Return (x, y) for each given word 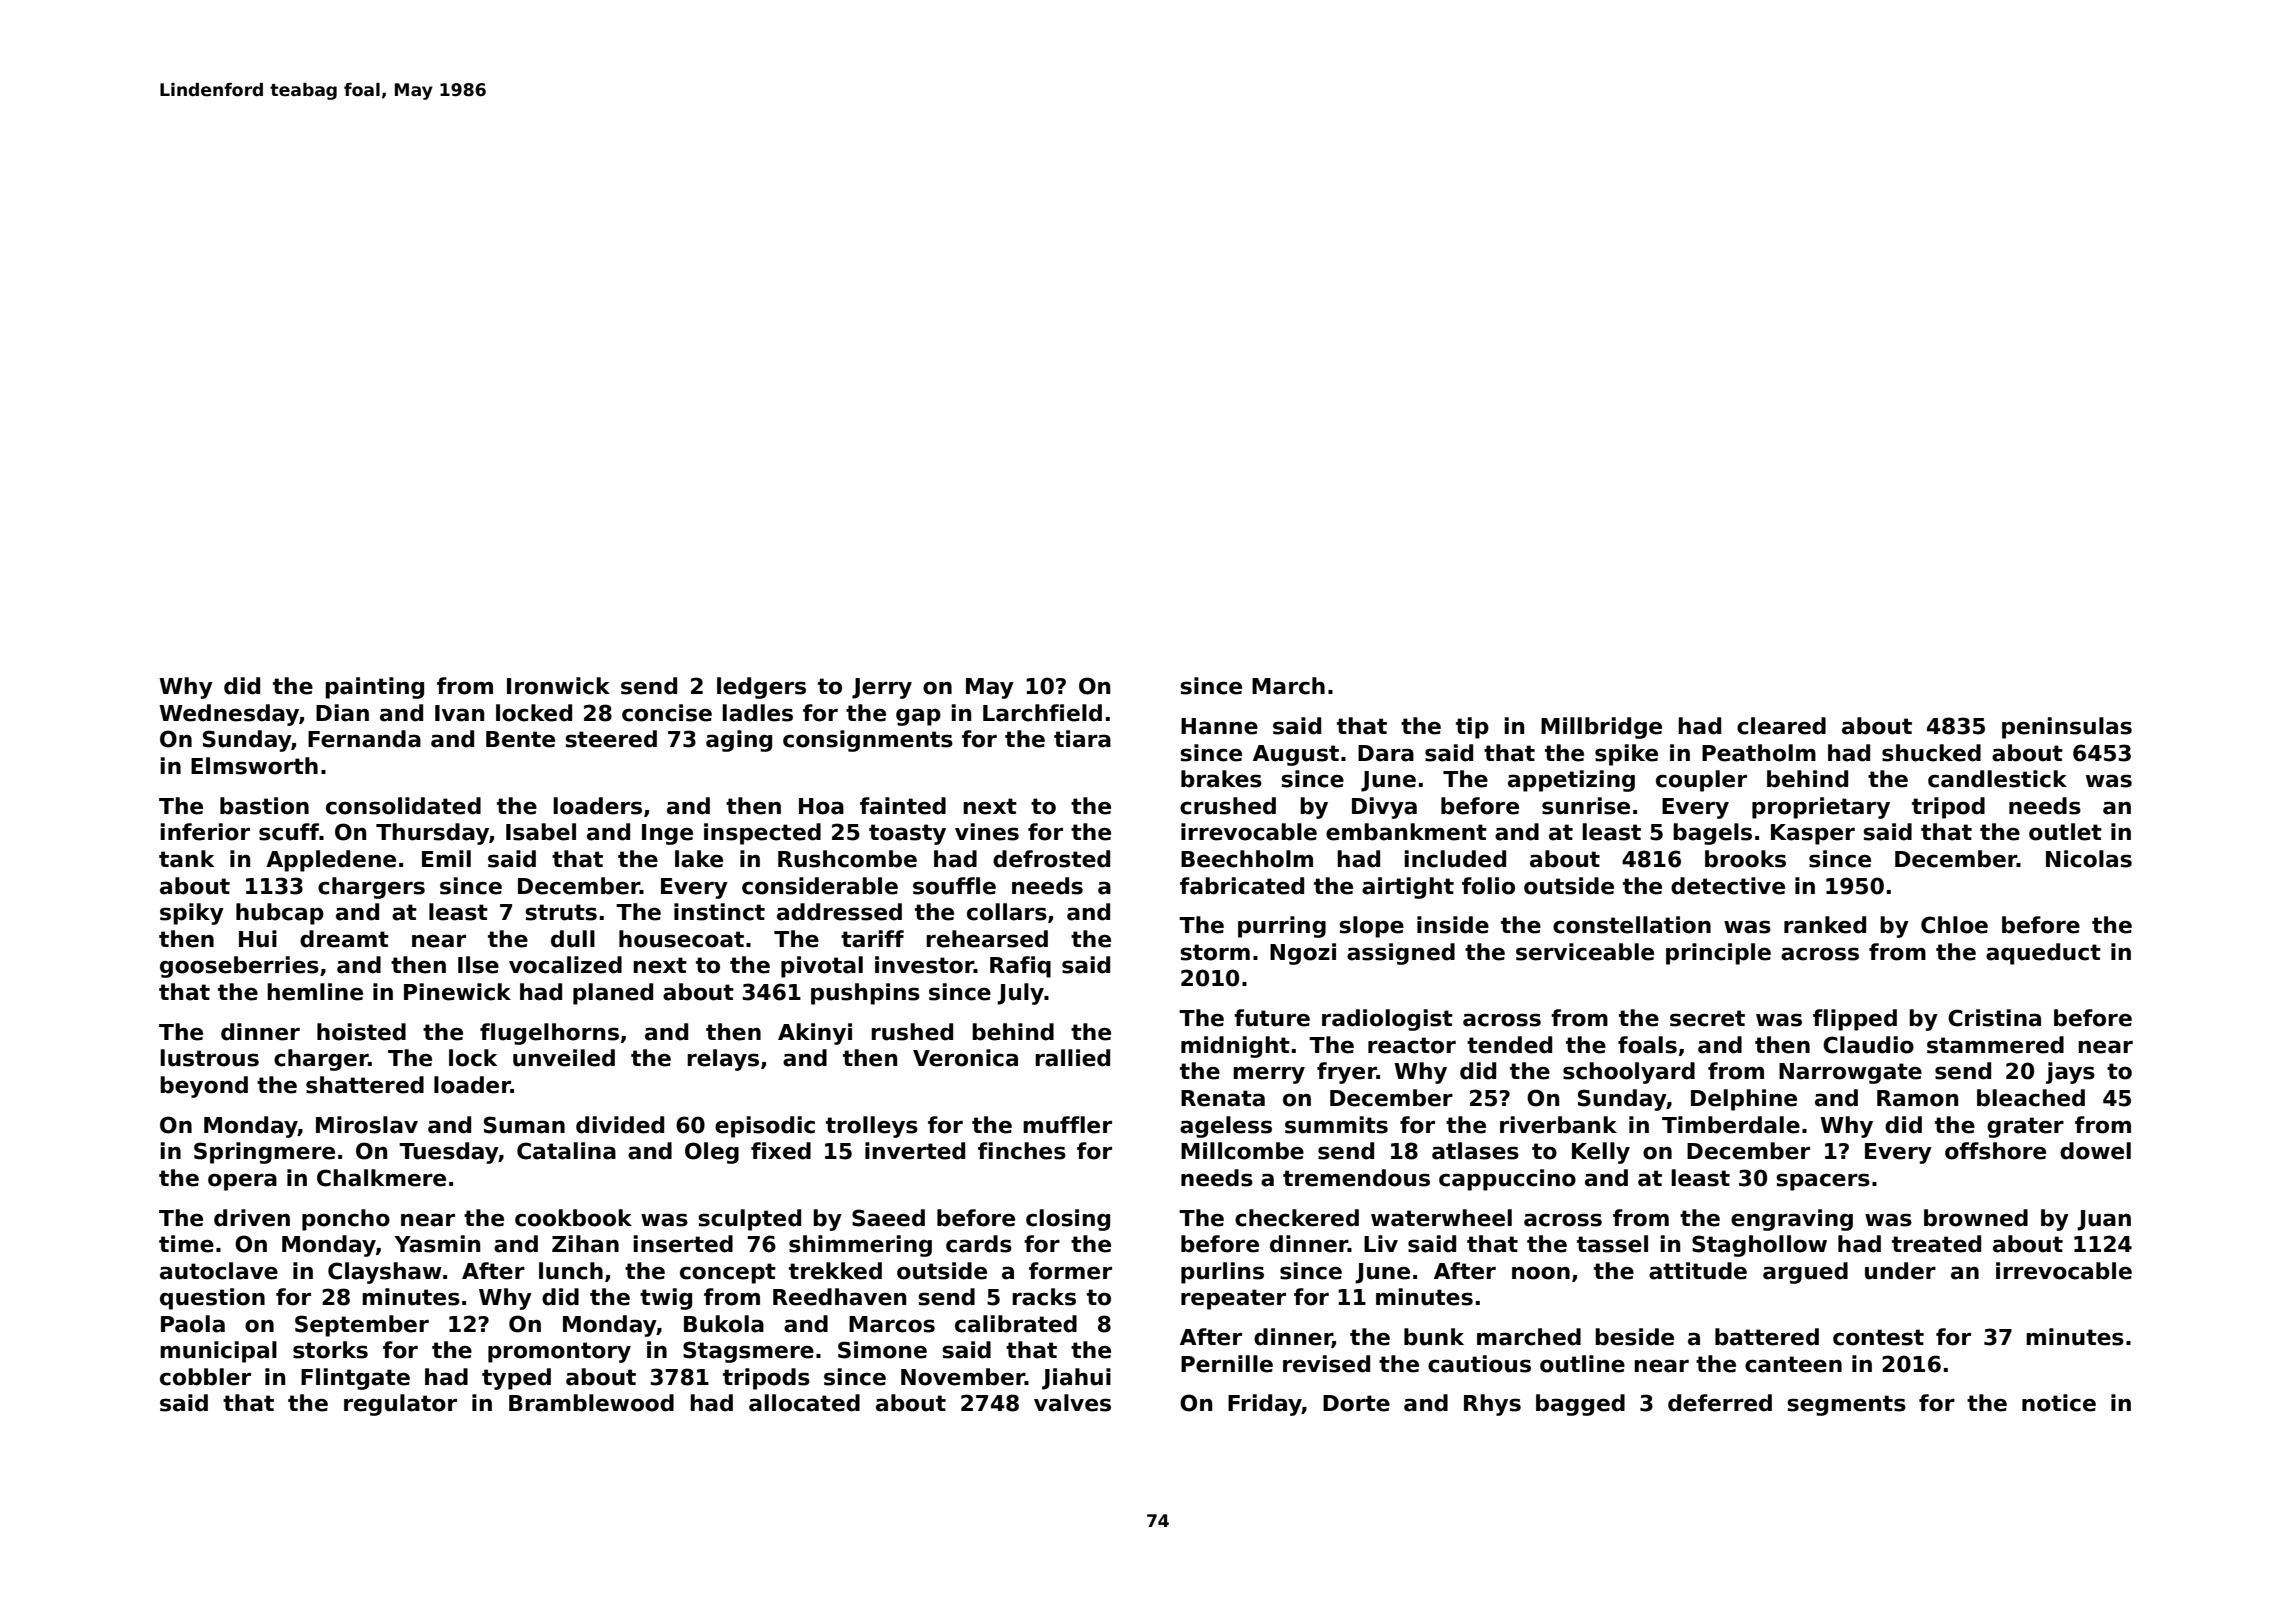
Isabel (541, 832)
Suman (524, 1125)
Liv (1381, 1243)
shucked (1931, 753)
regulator (400, 1405)
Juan (2104, 1220)
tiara (1082, 739)
